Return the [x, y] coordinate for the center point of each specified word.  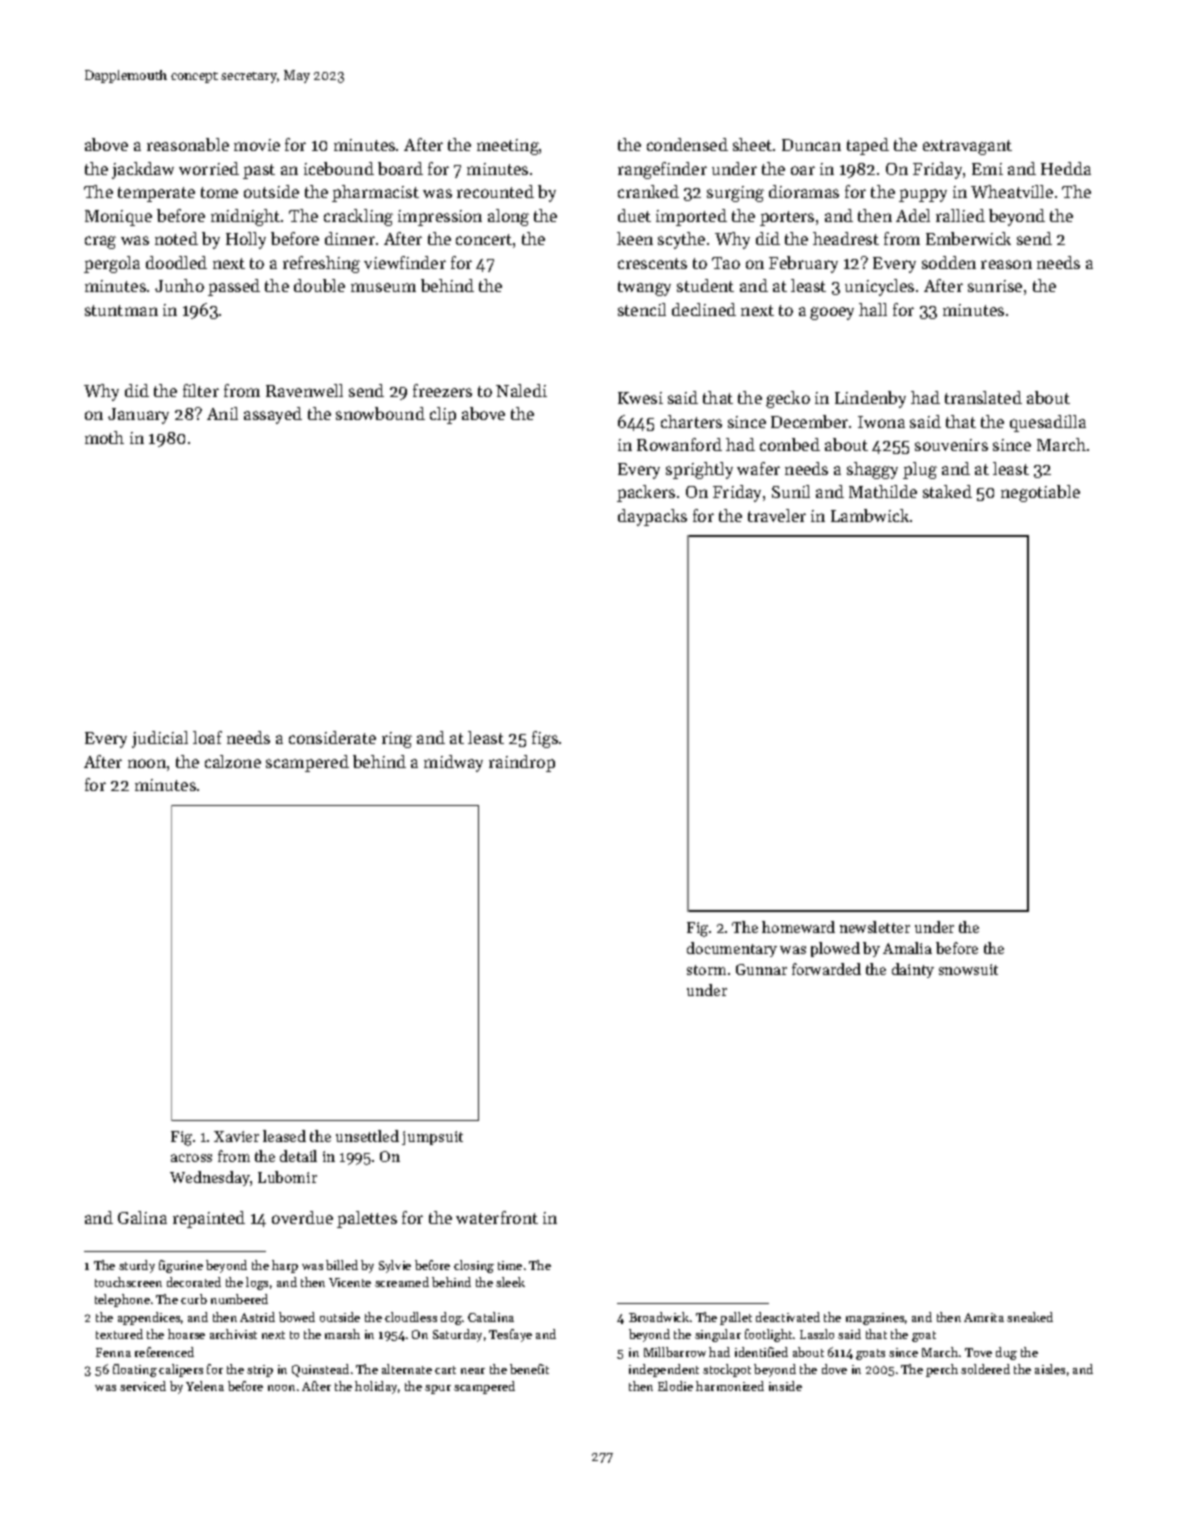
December [809, 421]
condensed [687, 144]
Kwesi [640, 398]
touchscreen [128, 1282]
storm [706, 970]
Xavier [236, 1136]
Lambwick [870, 515]
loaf [207, 737]
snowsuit [968, 969]
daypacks [652, 517]
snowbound [380, 413]
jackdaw [143, 170]
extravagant [967, 147]
